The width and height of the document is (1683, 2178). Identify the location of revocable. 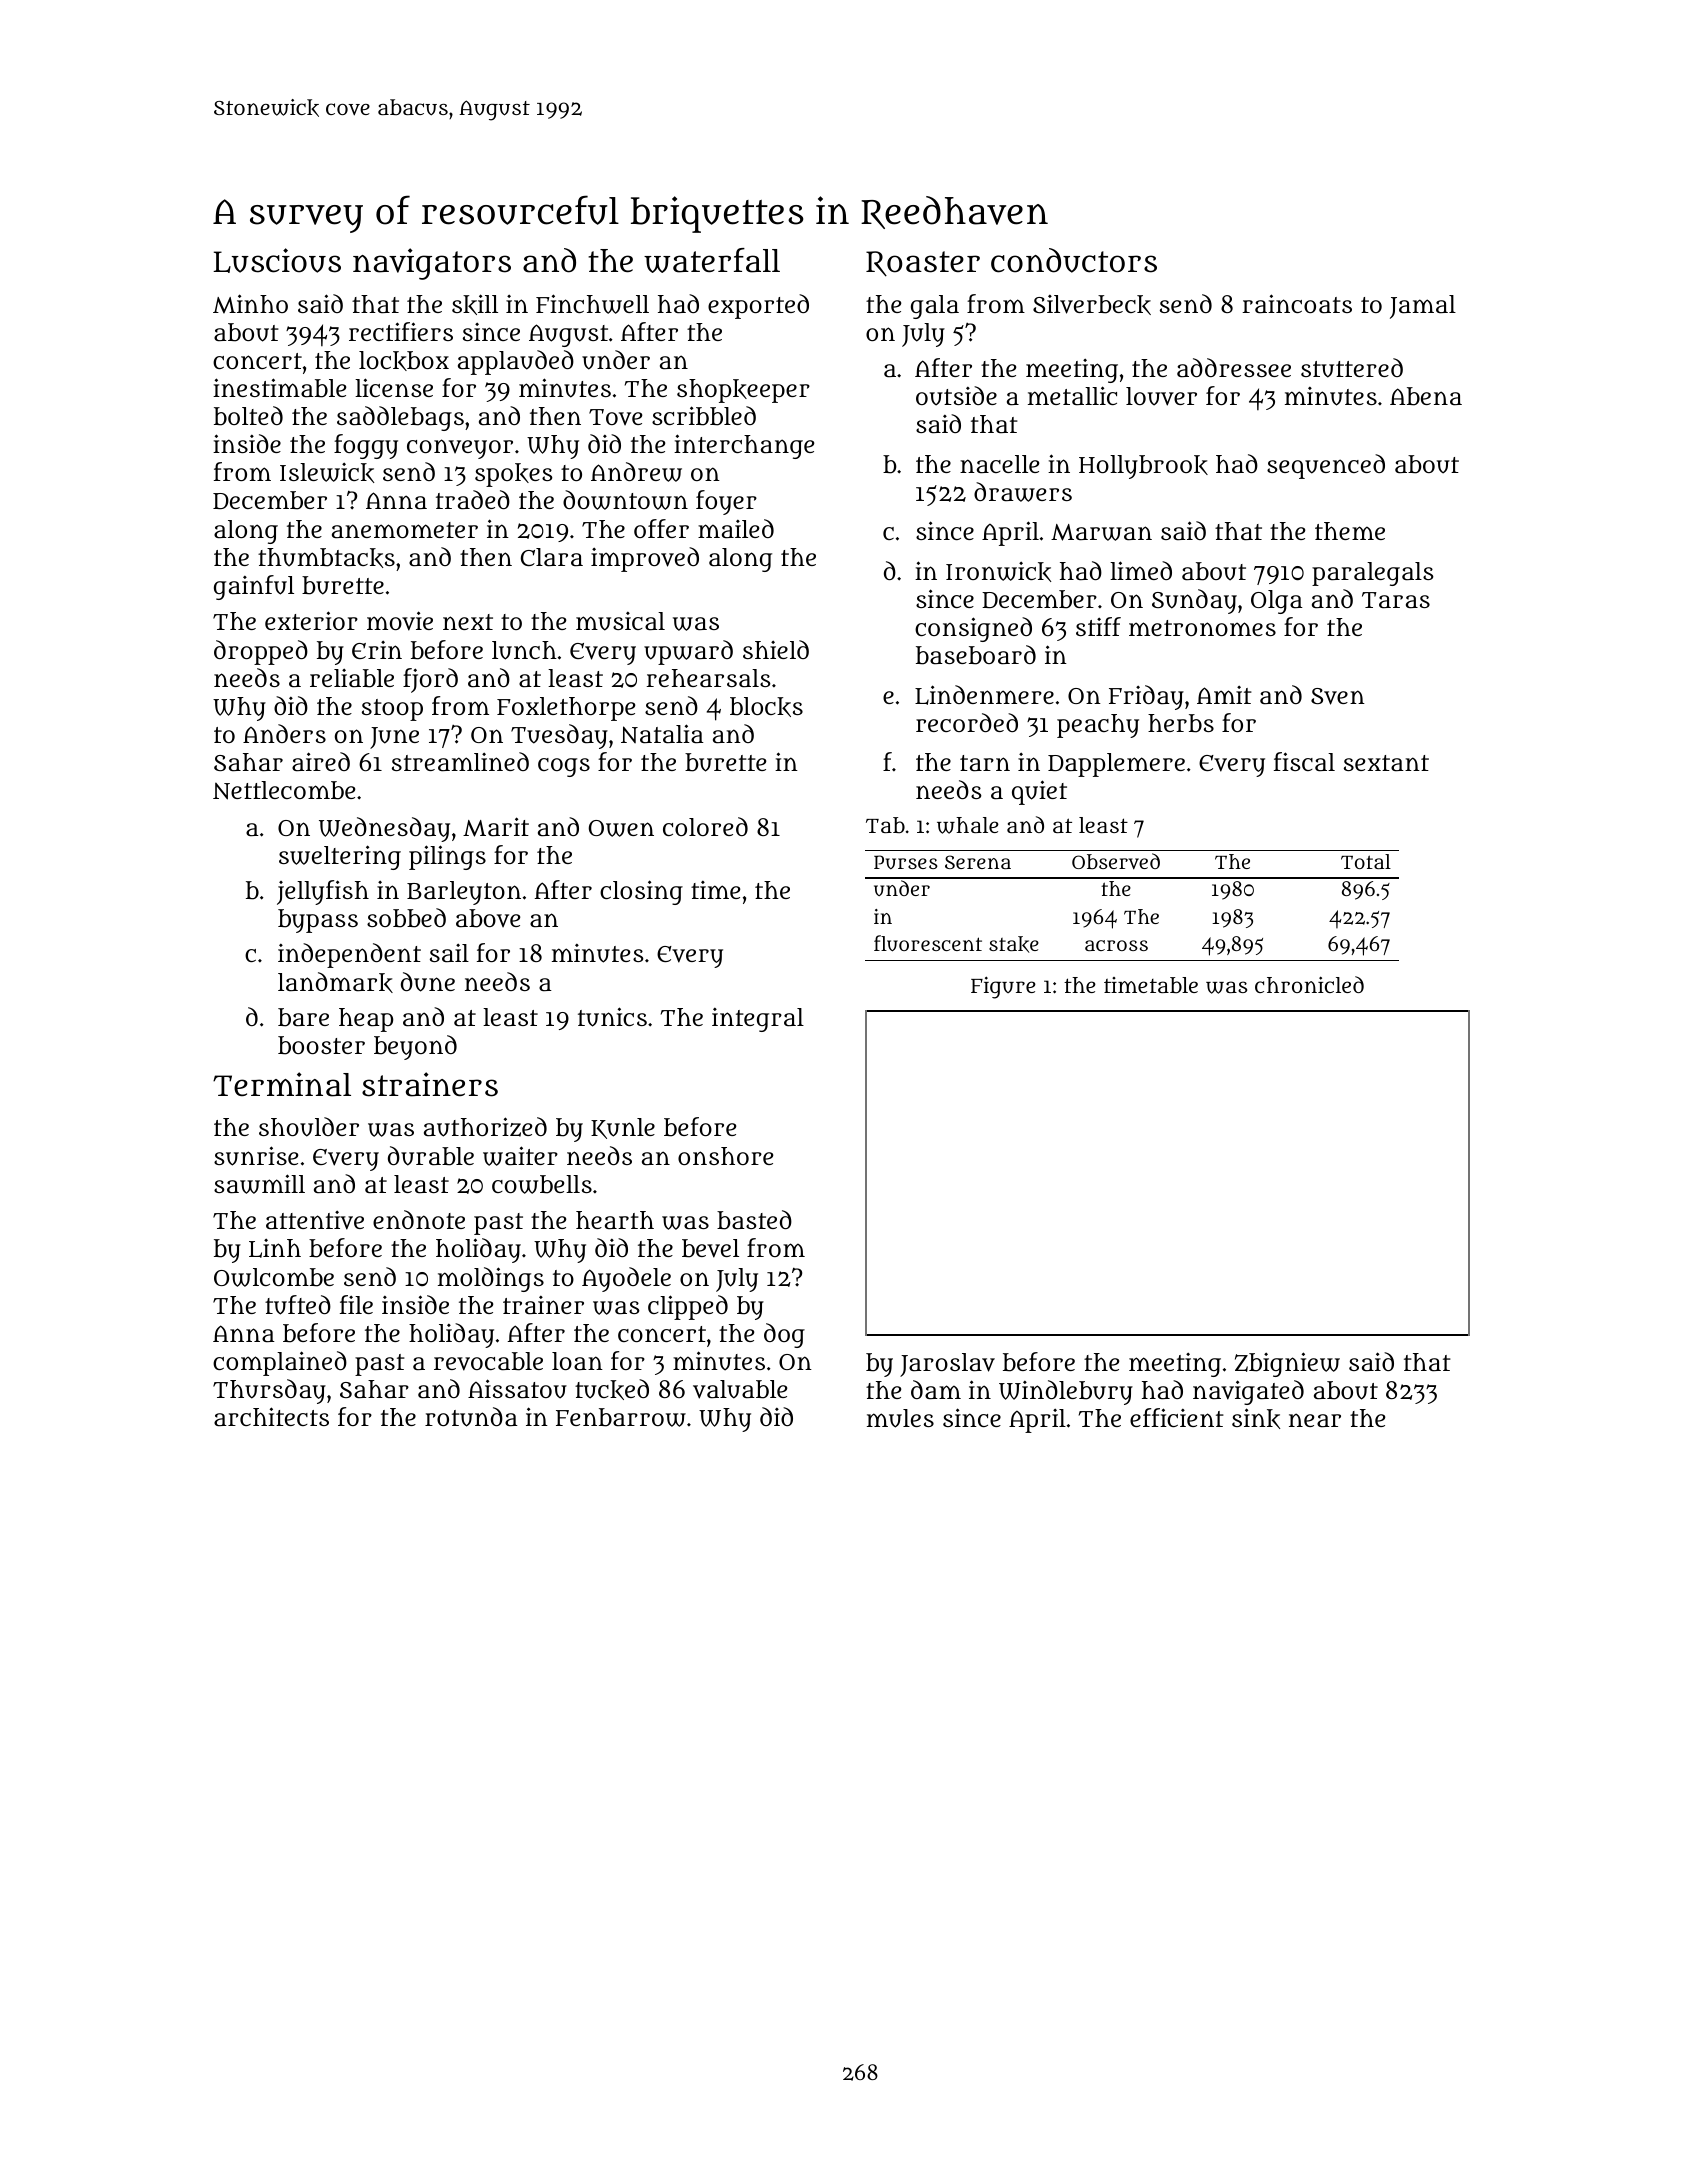
(488, 1361).
